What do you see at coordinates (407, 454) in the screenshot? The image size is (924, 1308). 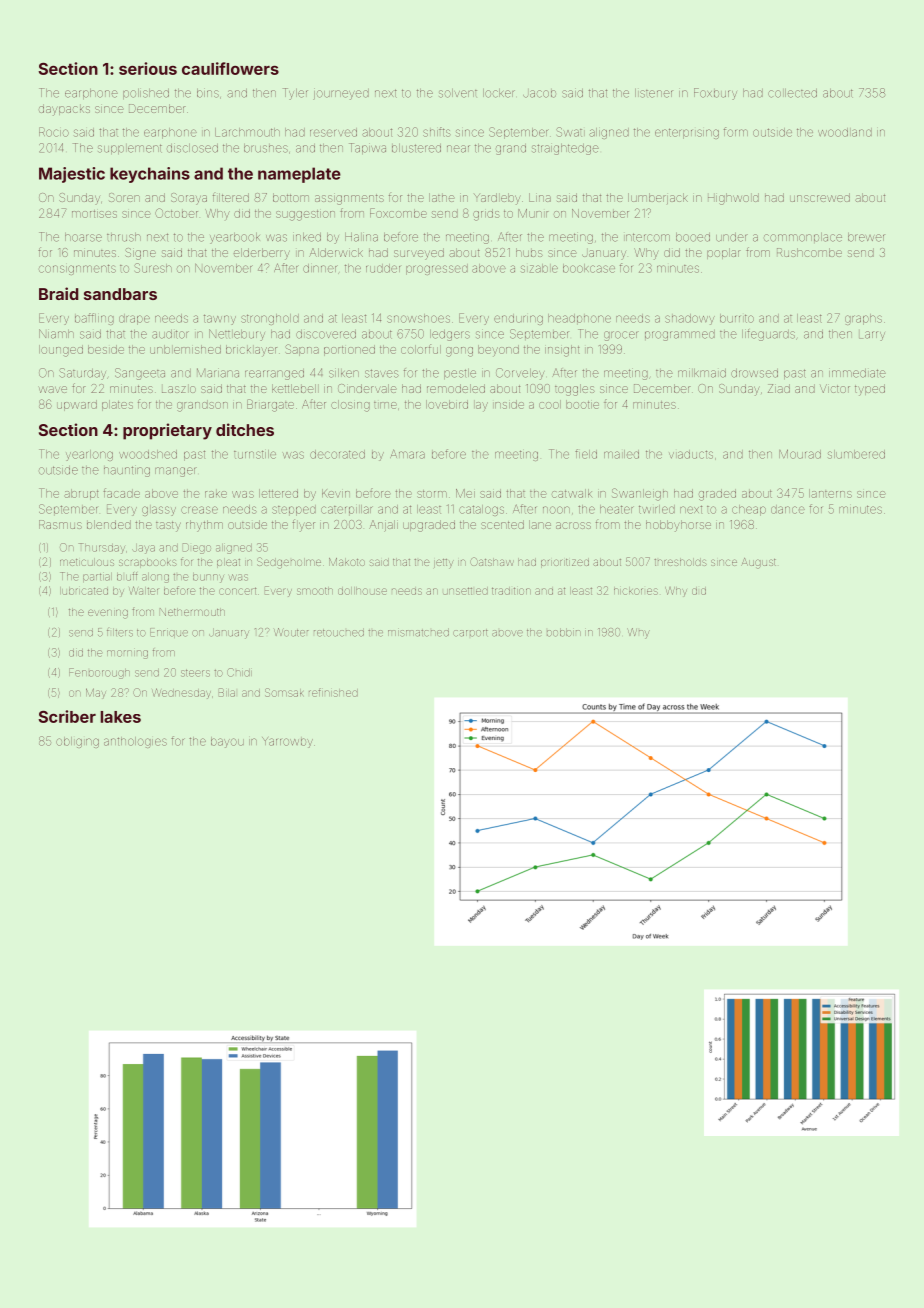 I see `Amara` at bounding box center [407, 454].
